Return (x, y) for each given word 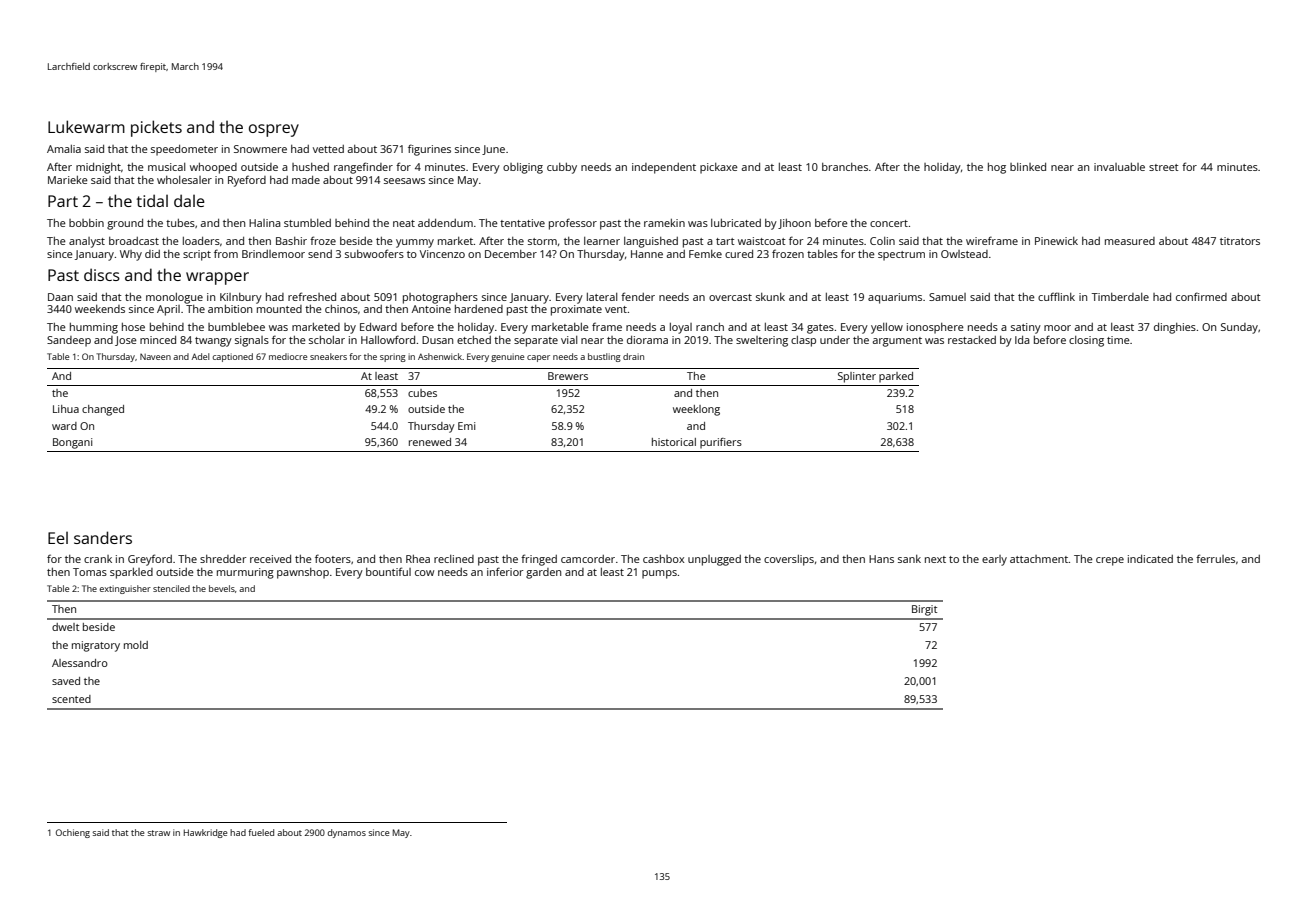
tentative (522, 223)
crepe (1110, 561)
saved (66, 681)
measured (1130, 241)
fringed (539, 560)
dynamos (347, 833)
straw (158, 833)
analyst (87, 242)
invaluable (1119, 167)
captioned (233, 357)
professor (573, 224)
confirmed (1201, 296)
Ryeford (247, 181)
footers (333, 558)
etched (474, 340)
